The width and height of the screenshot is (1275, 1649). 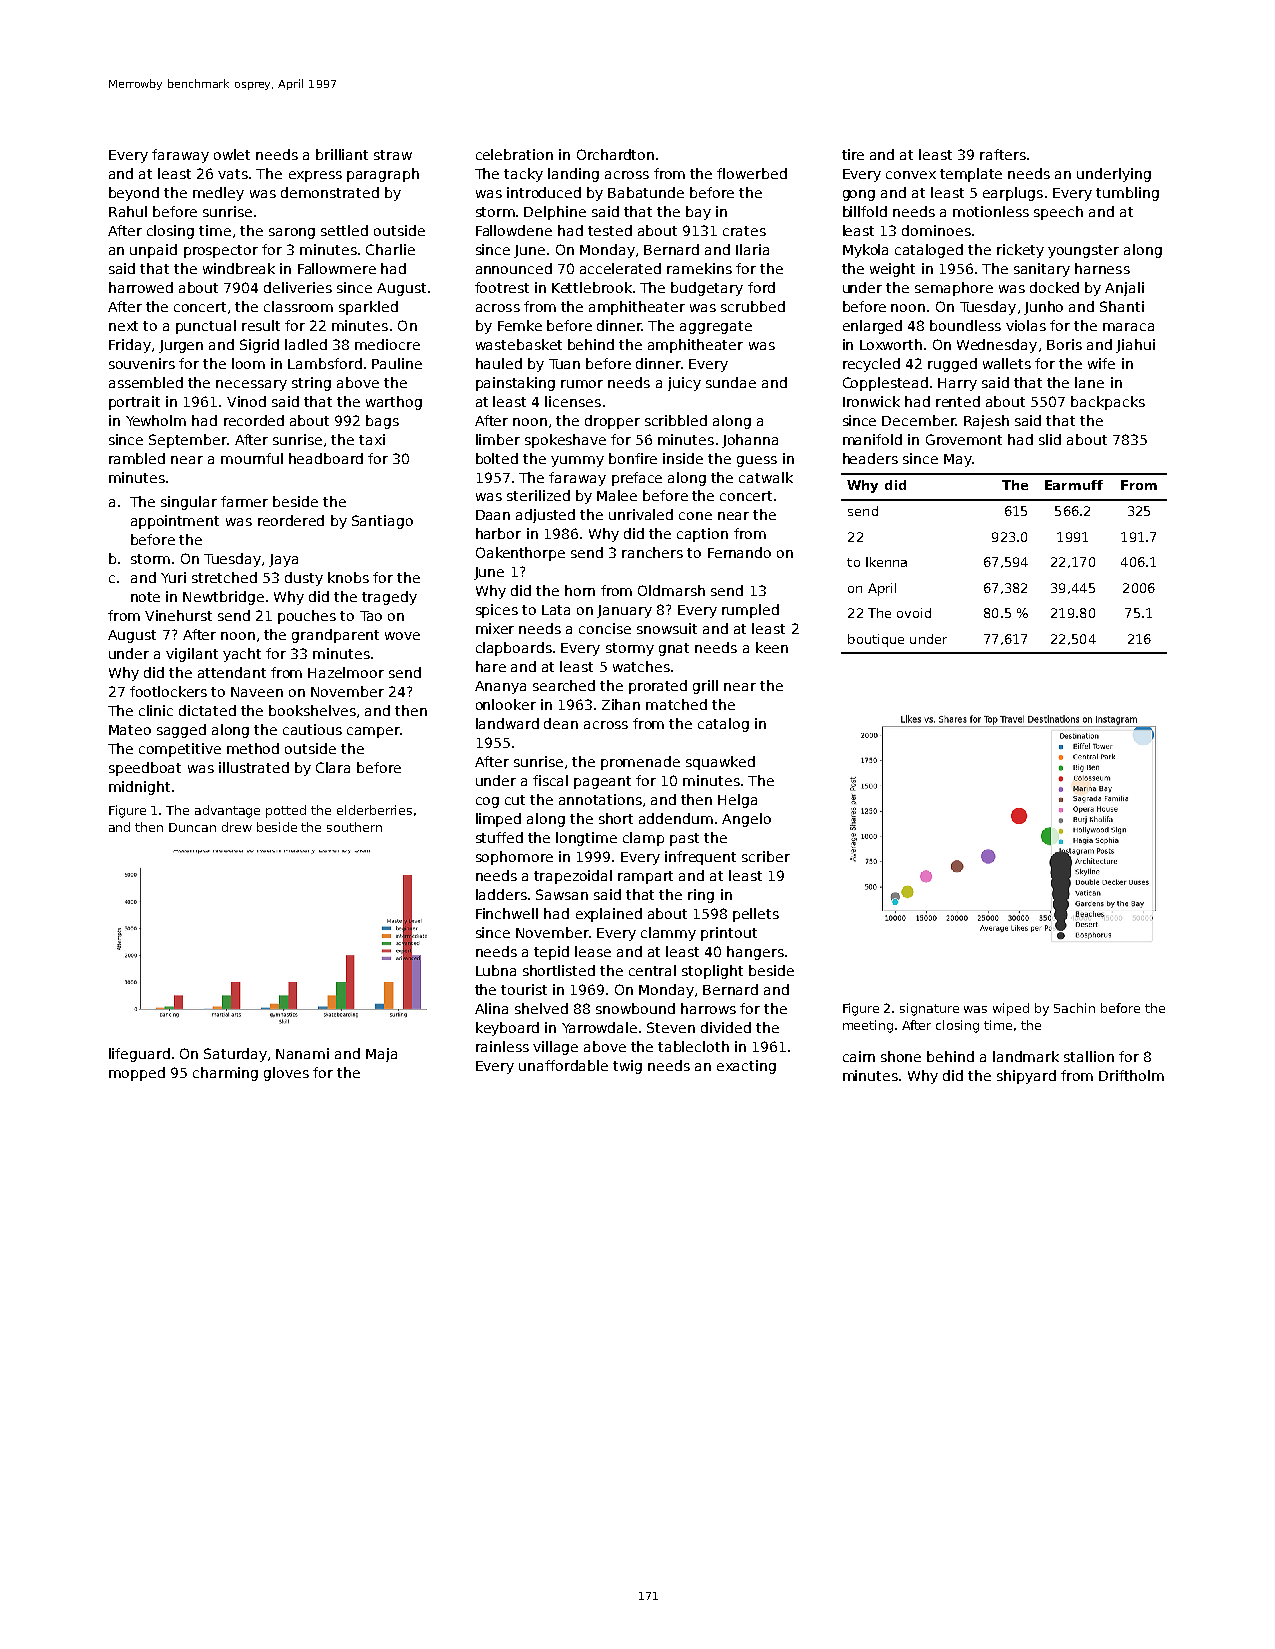 What do you see at coordinates (498, 533) in the screenshot?
I see `harbor` at bounding box center [498, 533].
